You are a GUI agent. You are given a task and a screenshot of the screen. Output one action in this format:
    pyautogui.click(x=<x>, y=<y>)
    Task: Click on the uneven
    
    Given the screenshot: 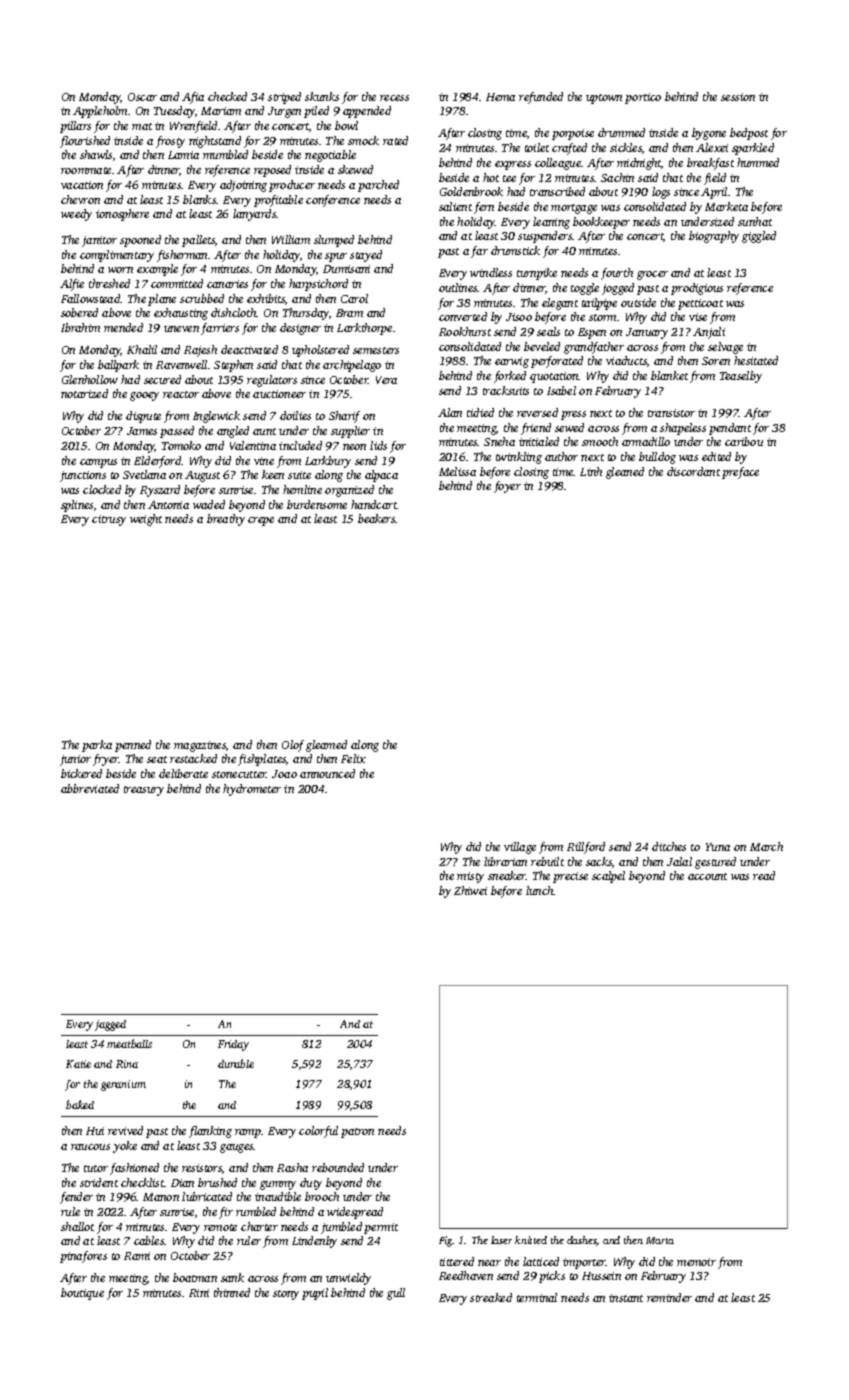 What is the action you would take?
    pyautogui.click(x=181, y=329)
